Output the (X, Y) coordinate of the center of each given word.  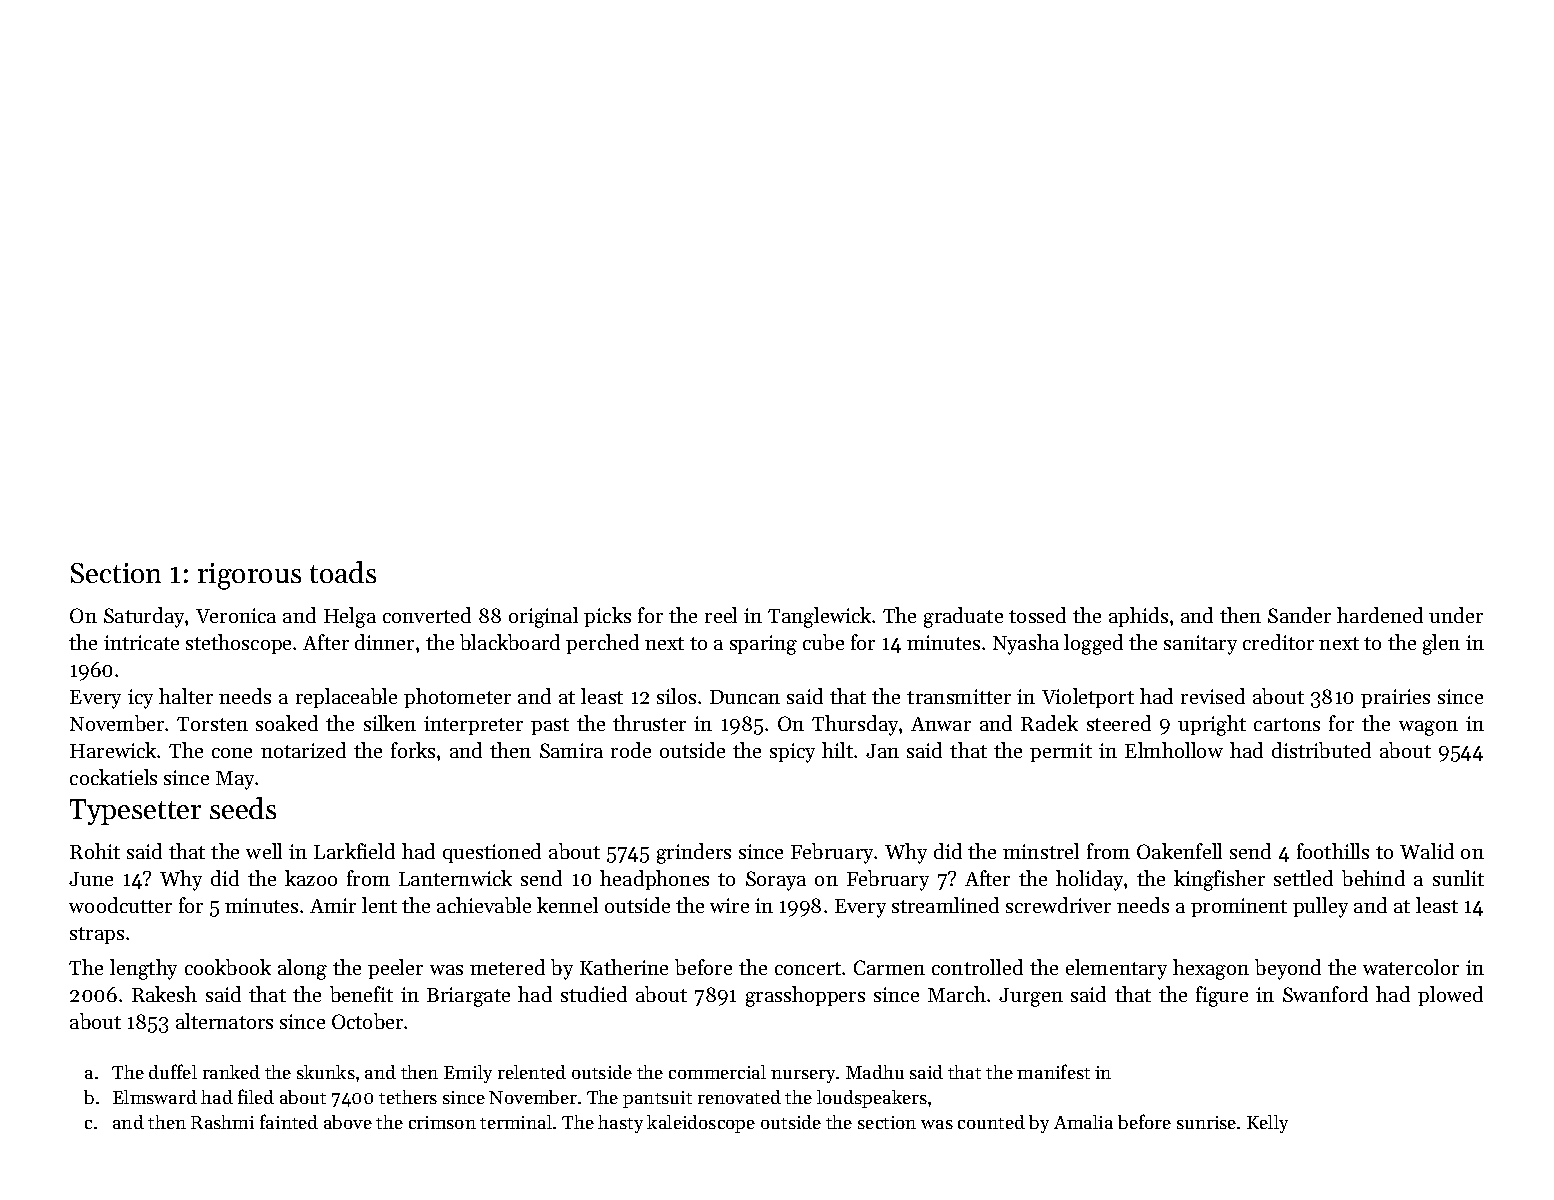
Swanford (1325, 994)
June (91, 879)
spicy (792, 753)
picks (607, 617)
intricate (141, 642)
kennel (567, 905)
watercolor (1411, 967)
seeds (243, 808)
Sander (1299, 615)
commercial (717, 1072)
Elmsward (155, 1097)
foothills (1333, 851)
